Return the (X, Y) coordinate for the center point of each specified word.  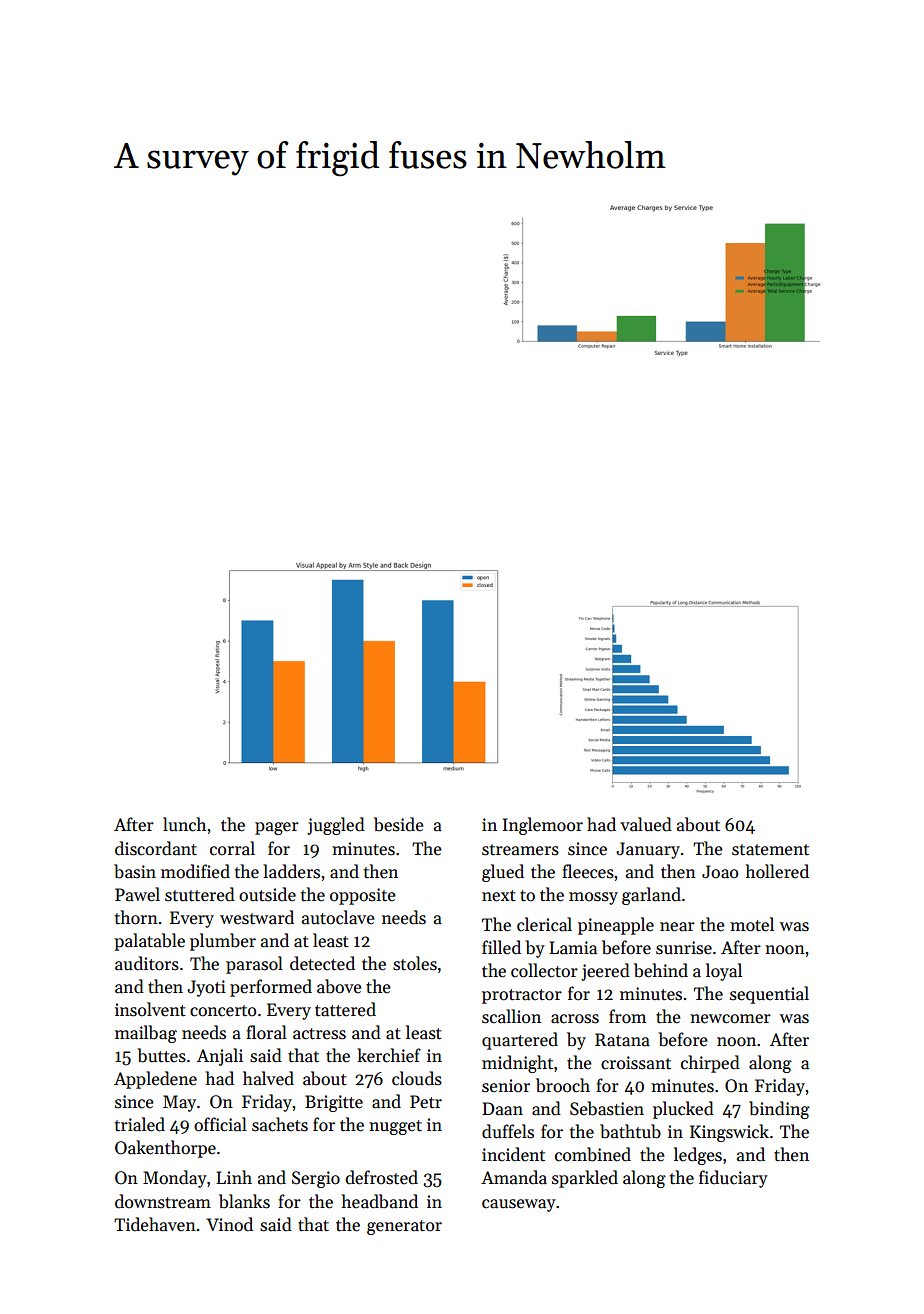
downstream (163, 1201)
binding (779, 1110)
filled (501, 947)
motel (752, 924)
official (220, 1124)
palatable (149, 942)
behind (661, 970)
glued (503, 873)
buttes (161, 1055)
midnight (517, 1064)
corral (232, 848)
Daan (502, 1109)
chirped (710, 1064)
